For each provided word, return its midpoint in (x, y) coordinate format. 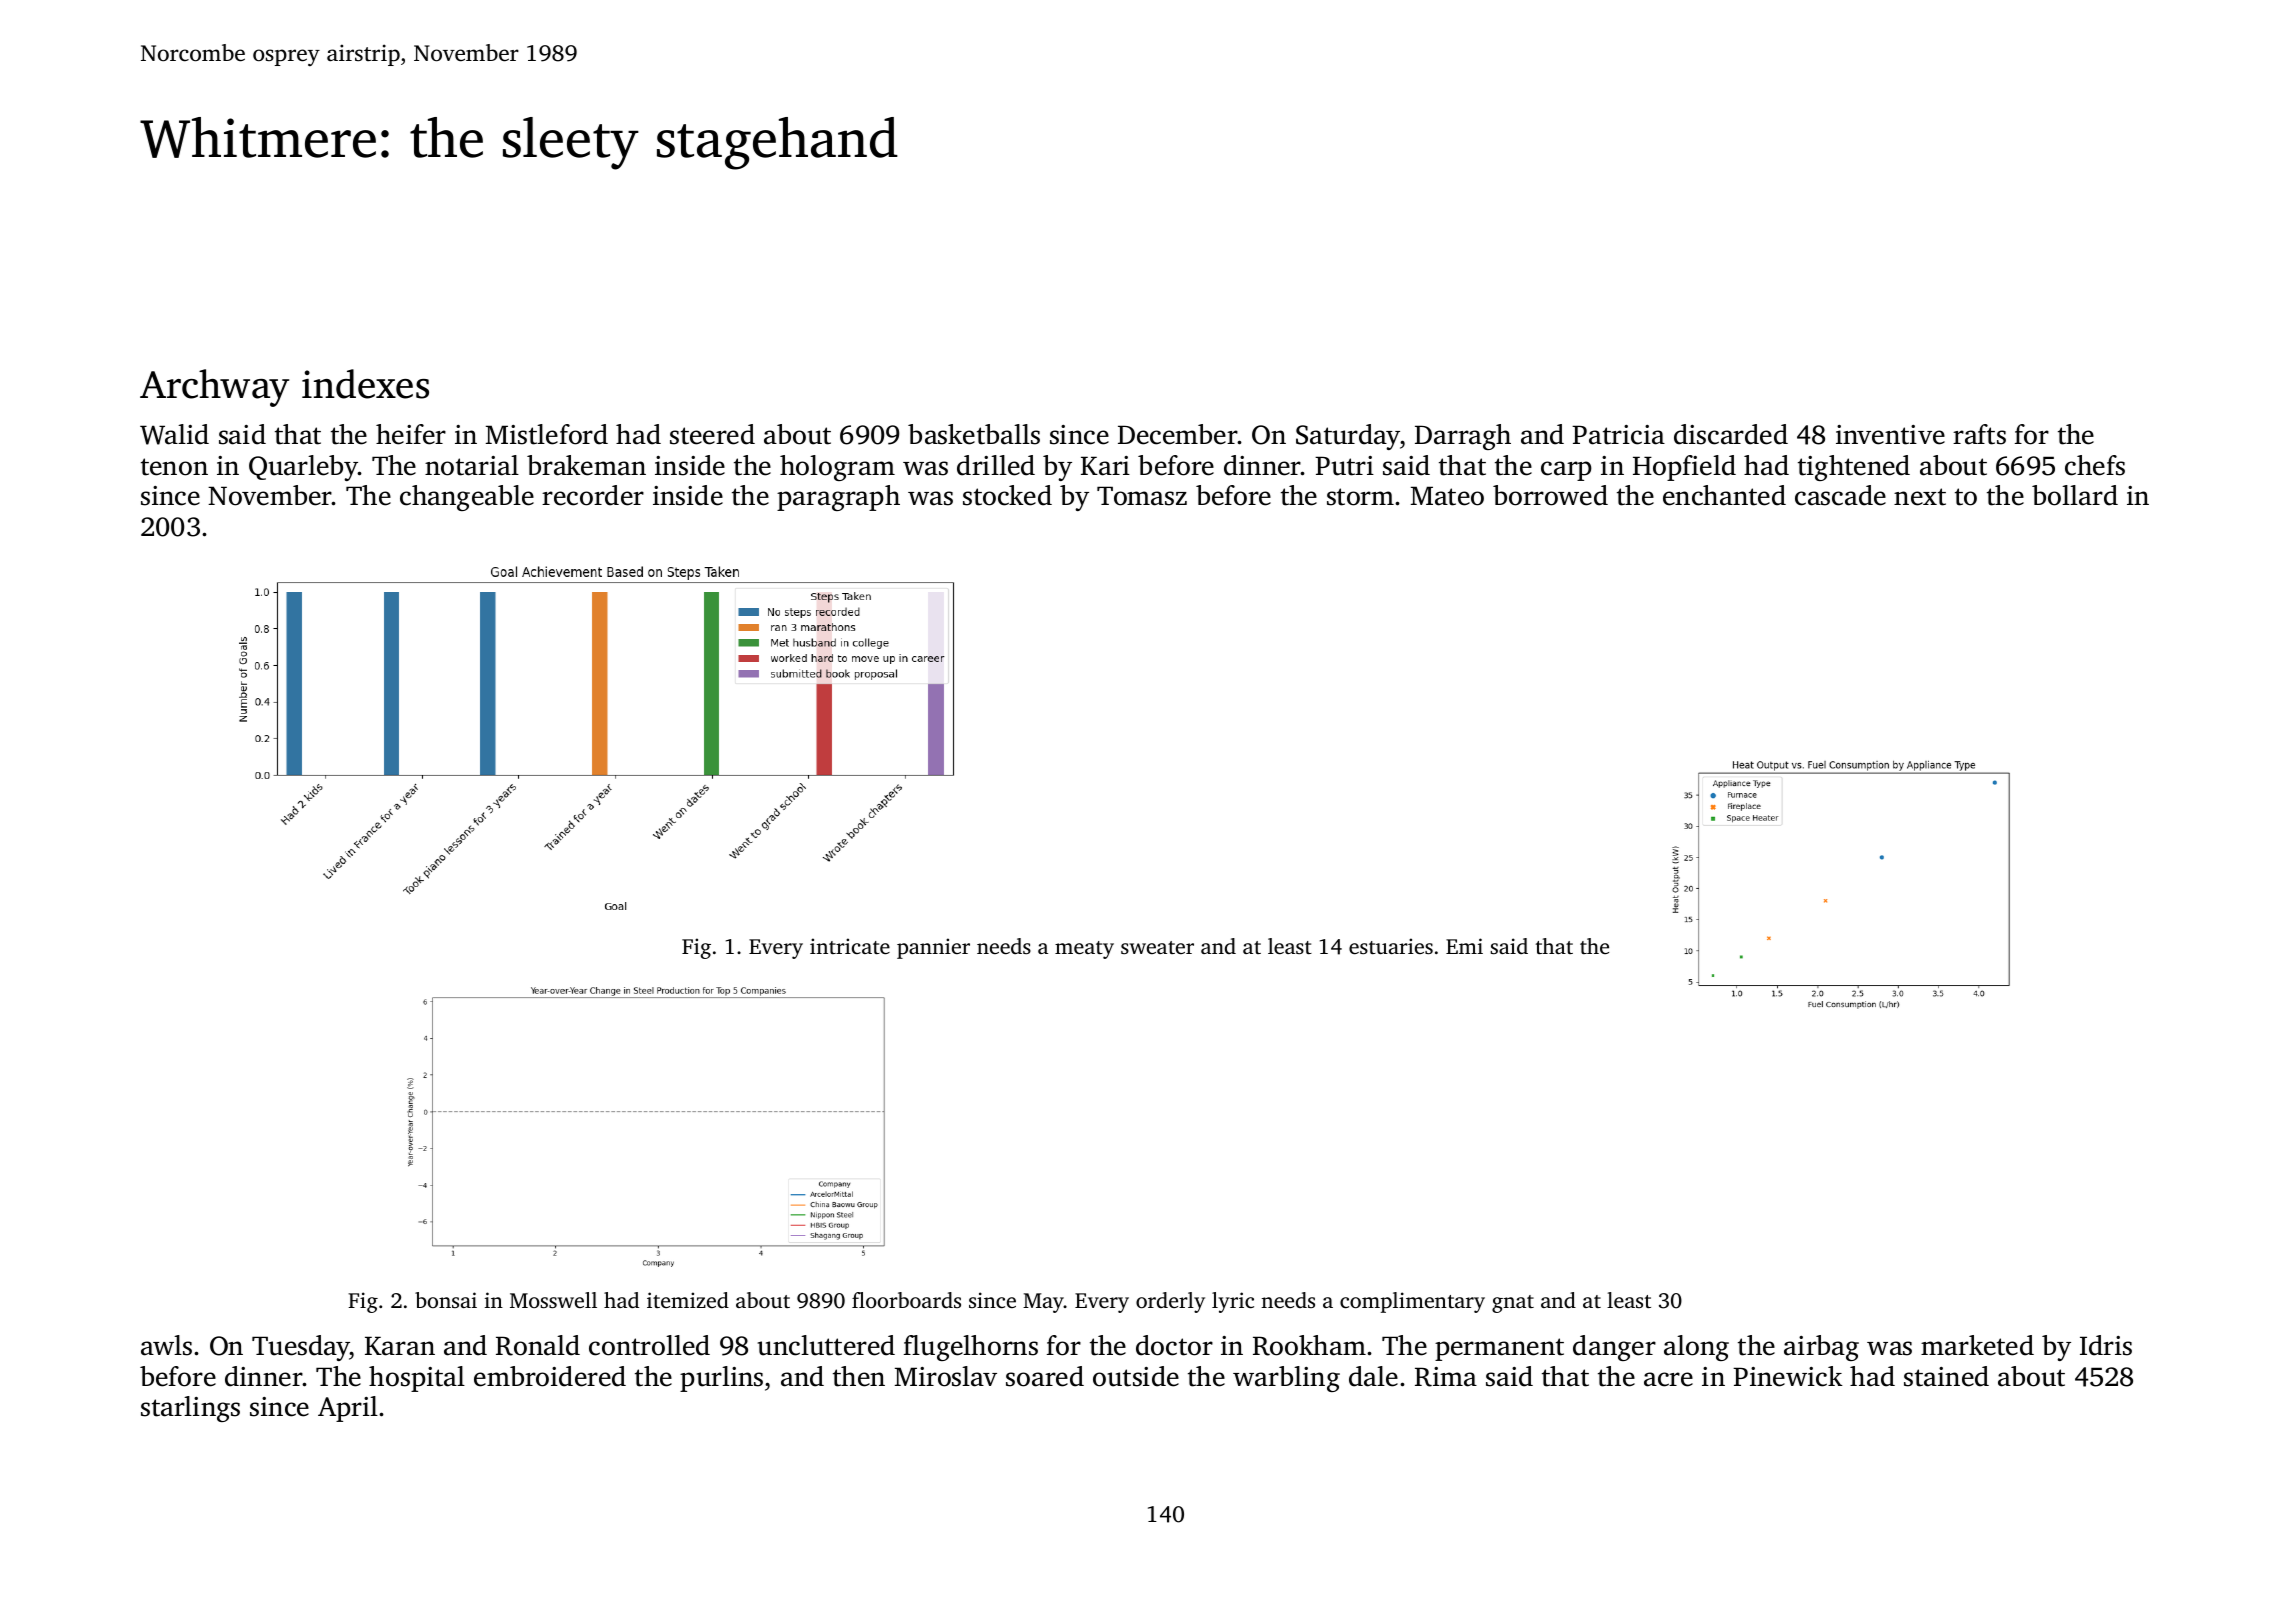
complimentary (1412, 1302)
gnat (1513, 1304)
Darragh (1463, 437)
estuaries (1391, 946)
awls (166, 1345)
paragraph (838, 498)
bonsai (446, 1300)
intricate (850, 946)
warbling (1286, 1379)
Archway (214, 388)
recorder (593, 495)
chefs (2095, 465)
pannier (933, 948)
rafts (1979, 434)
